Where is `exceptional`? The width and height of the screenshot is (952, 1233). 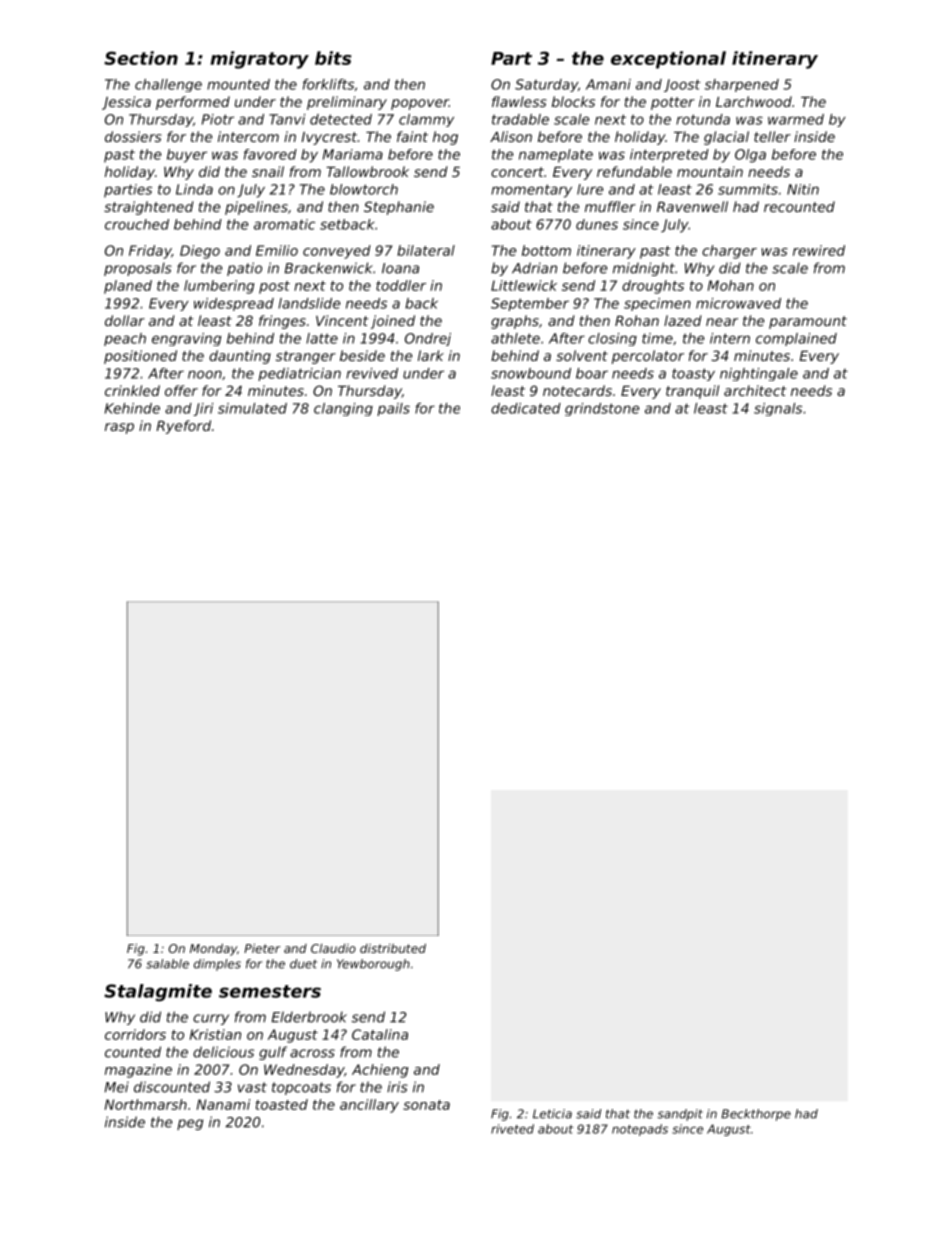 exceptional is located at coordinates (668, 60).
